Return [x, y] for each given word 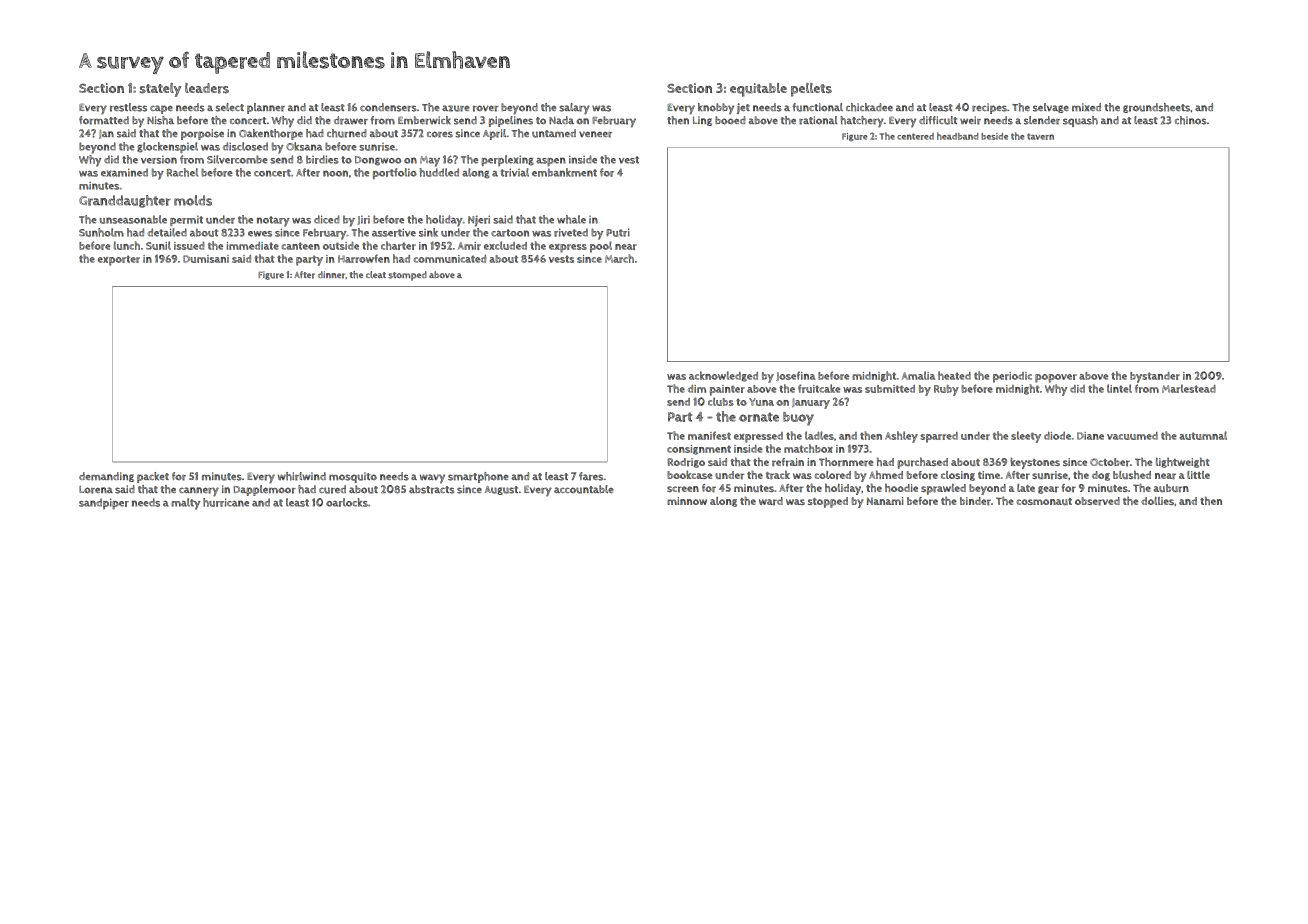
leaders [207, 88]
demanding [106, 477]
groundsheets [1156, 108]
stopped [828, 502]
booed [730, 120]
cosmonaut [1044, 501]
